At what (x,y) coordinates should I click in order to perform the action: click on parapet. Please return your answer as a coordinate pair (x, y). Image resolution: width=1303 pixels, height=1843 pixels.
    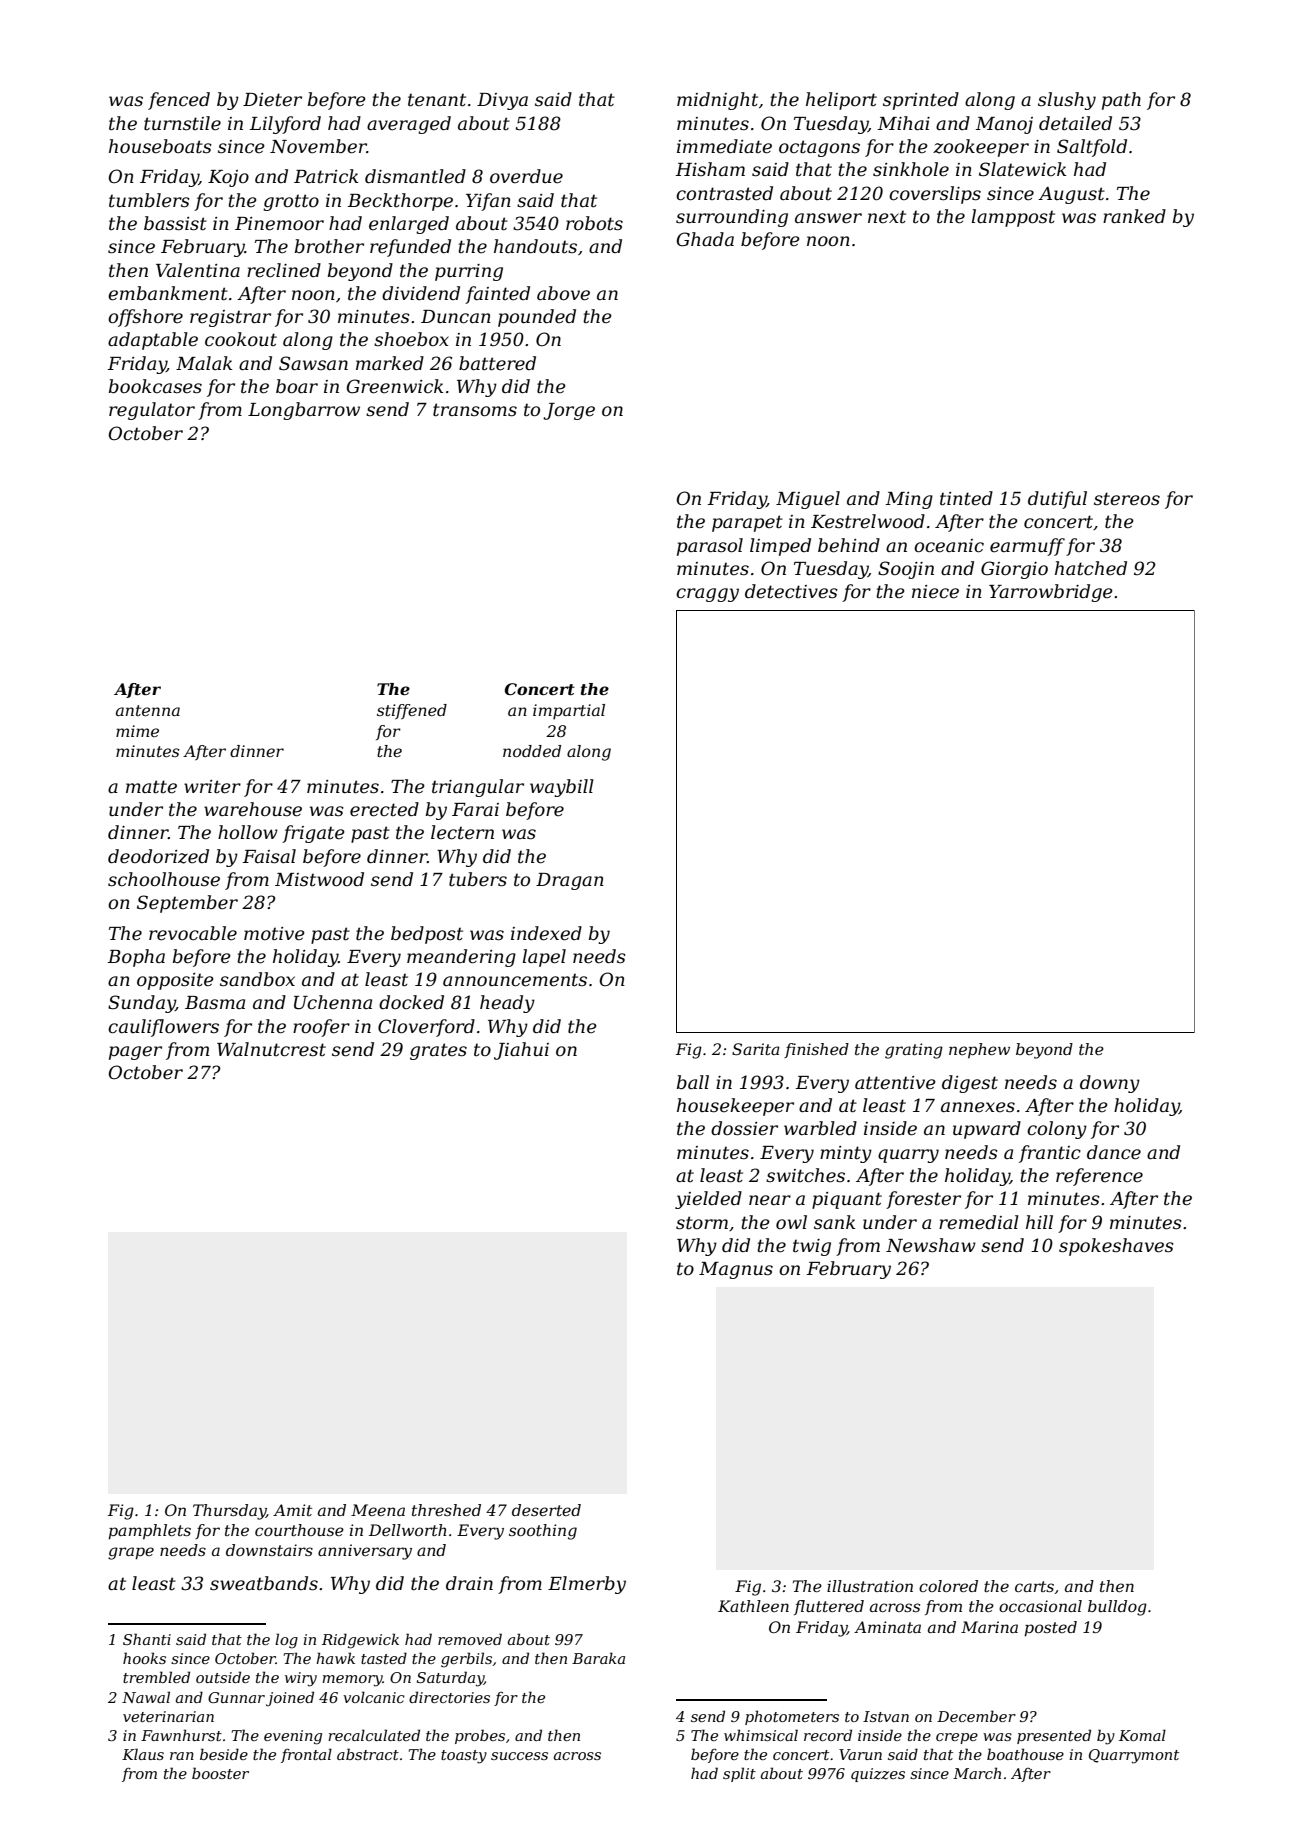
    Looking at the image, I should click on (747, 523).
